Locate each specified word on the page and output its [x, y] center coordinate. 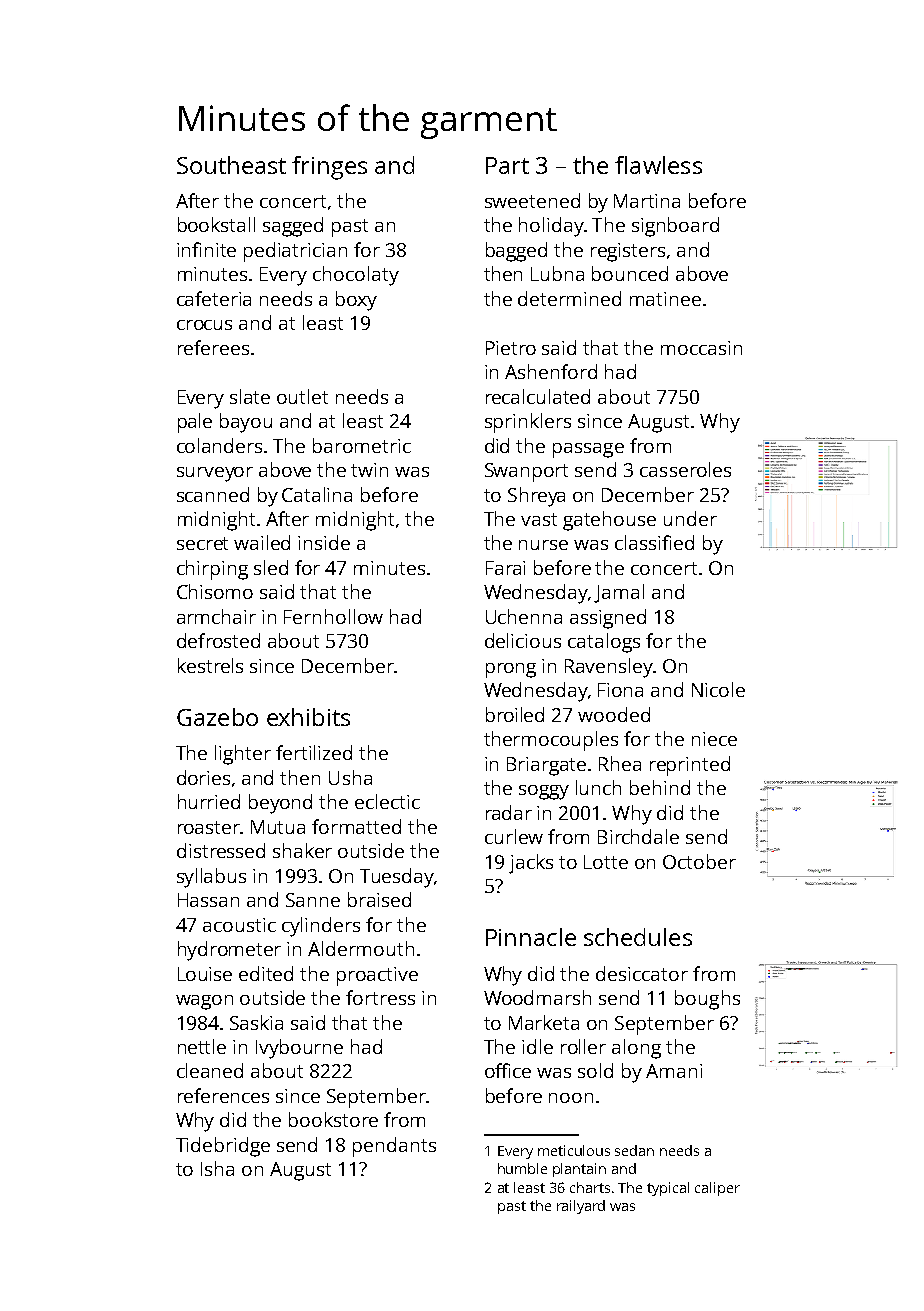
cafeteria [214, 298]
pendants [394, 1147]
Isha [217, 1168]
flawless [658, 165]
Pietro [511, 348]
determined [569, 298]
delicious [523, 640]
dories [203, 777]
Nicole [718, 689]
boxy [356, 301]
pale [195, 423]
